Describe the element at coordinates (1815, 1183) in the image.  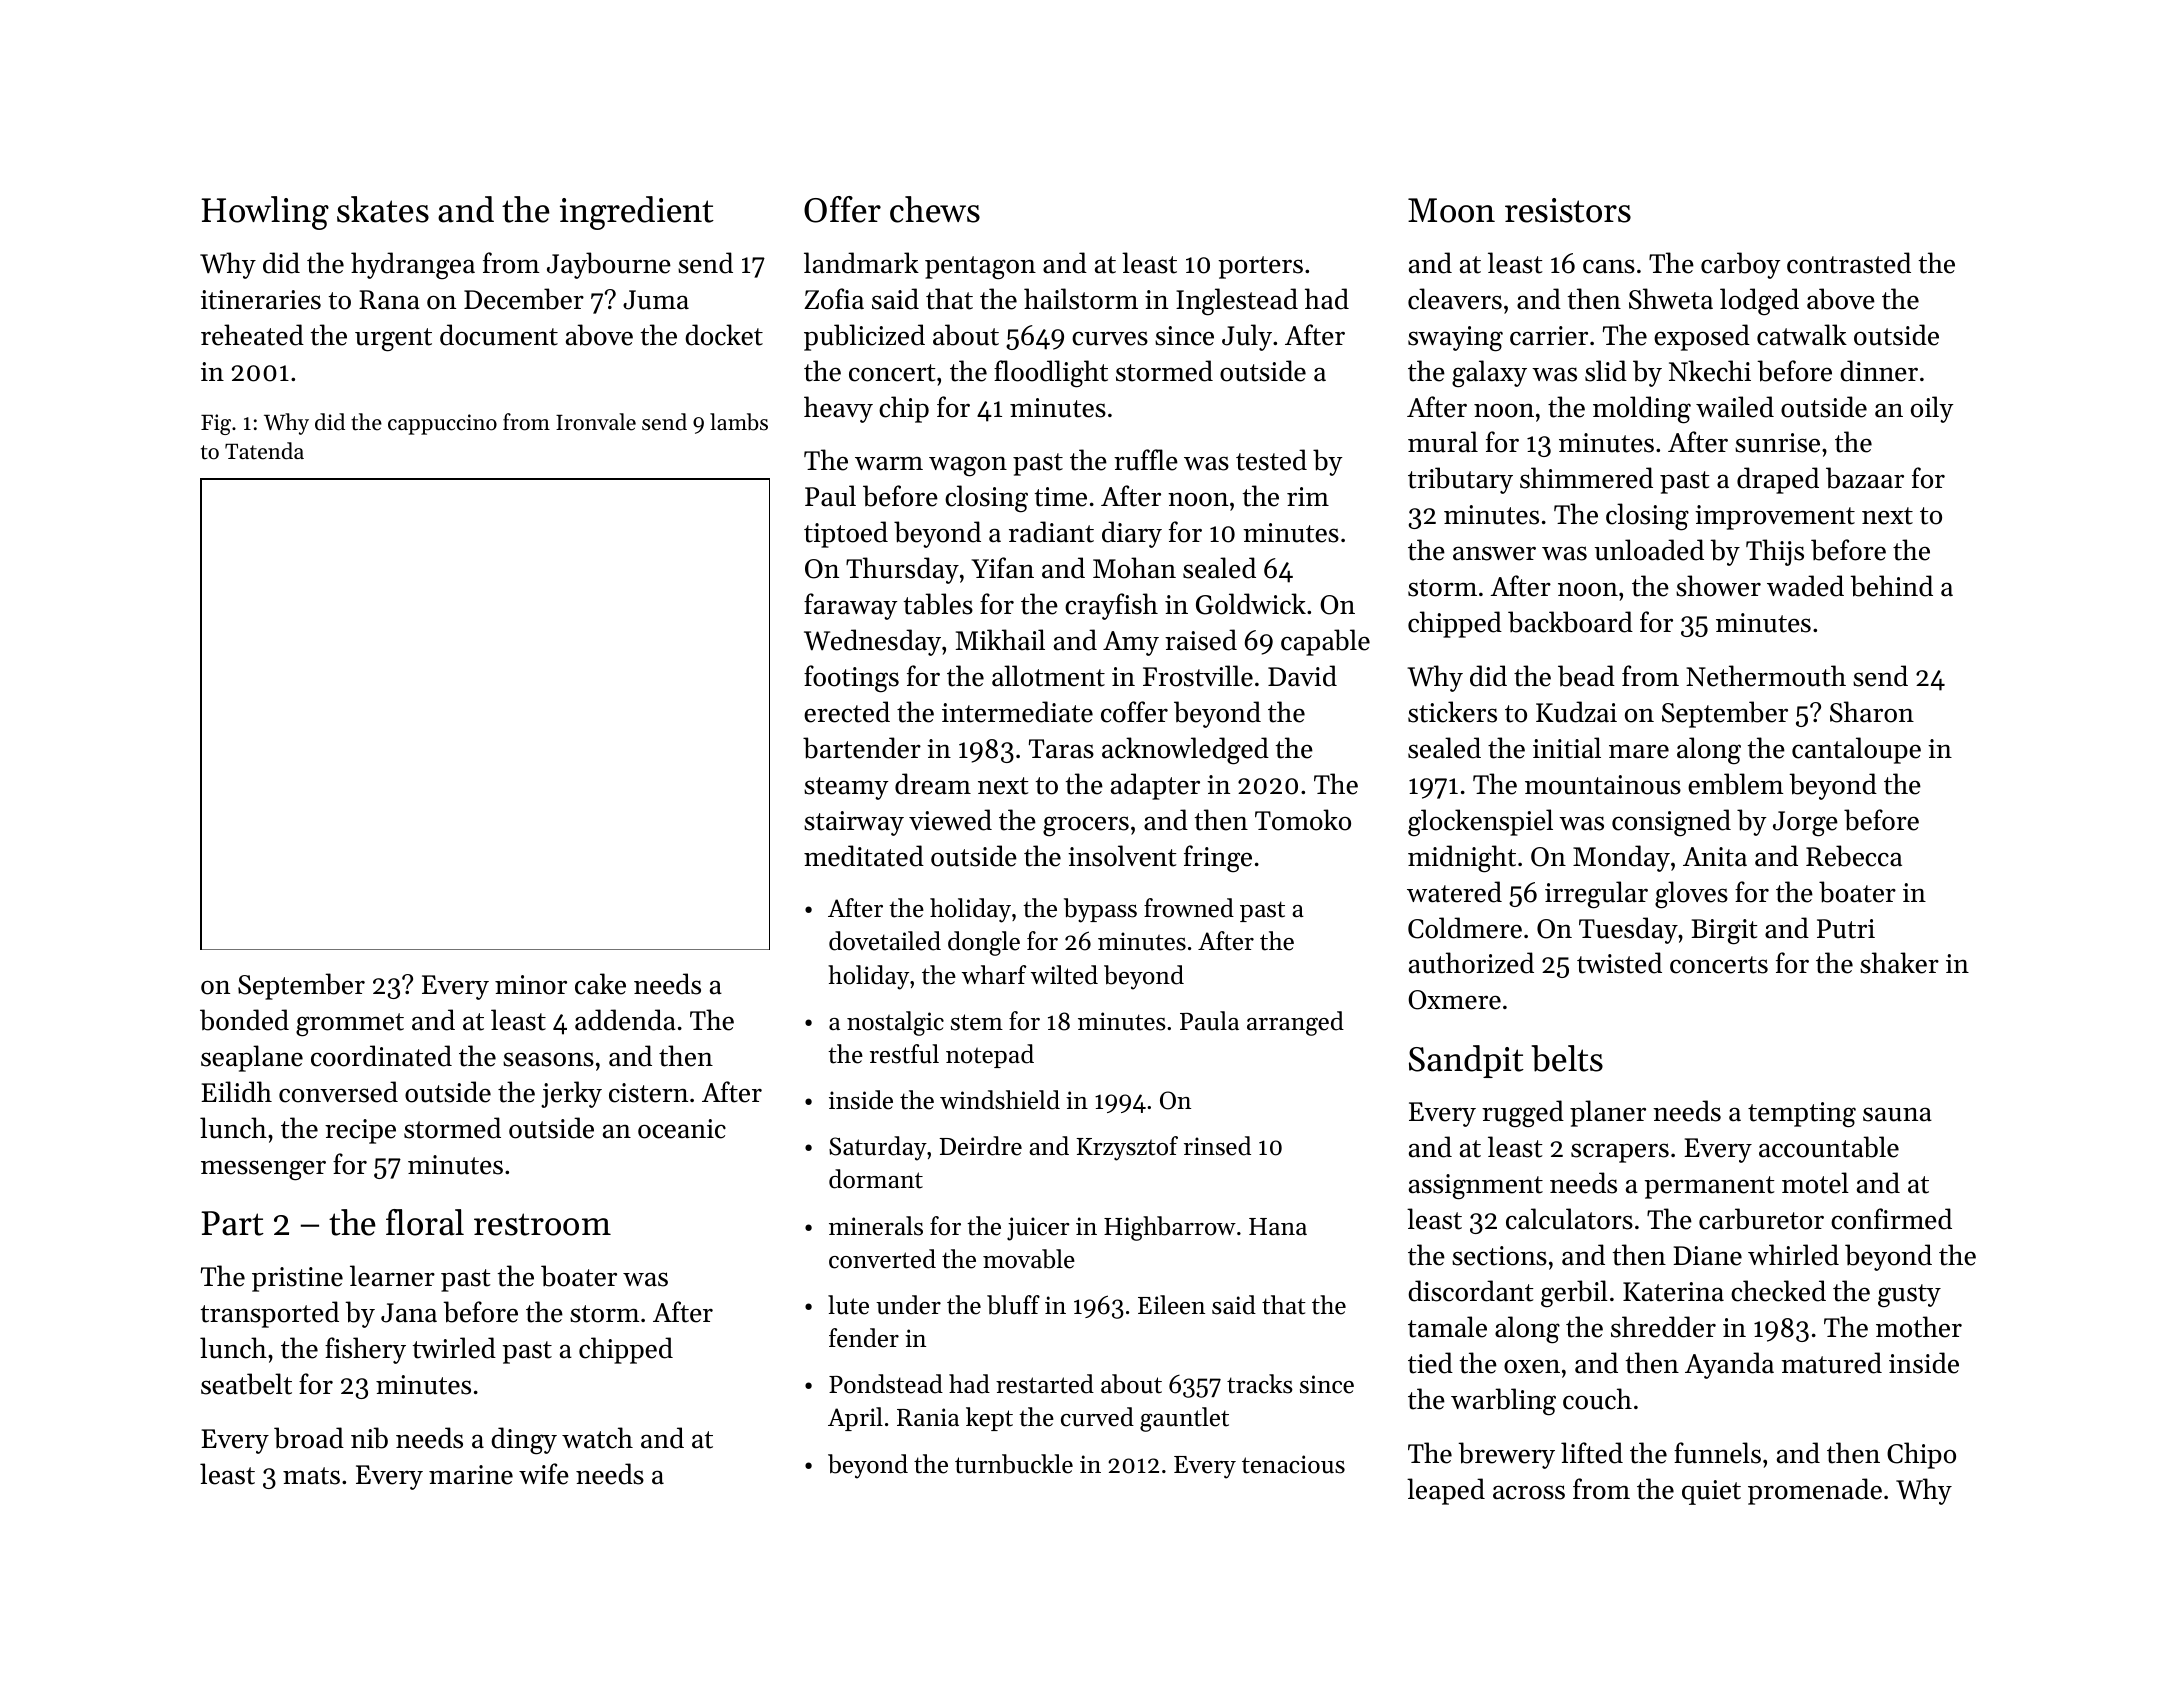
I see `motel` at that location.
